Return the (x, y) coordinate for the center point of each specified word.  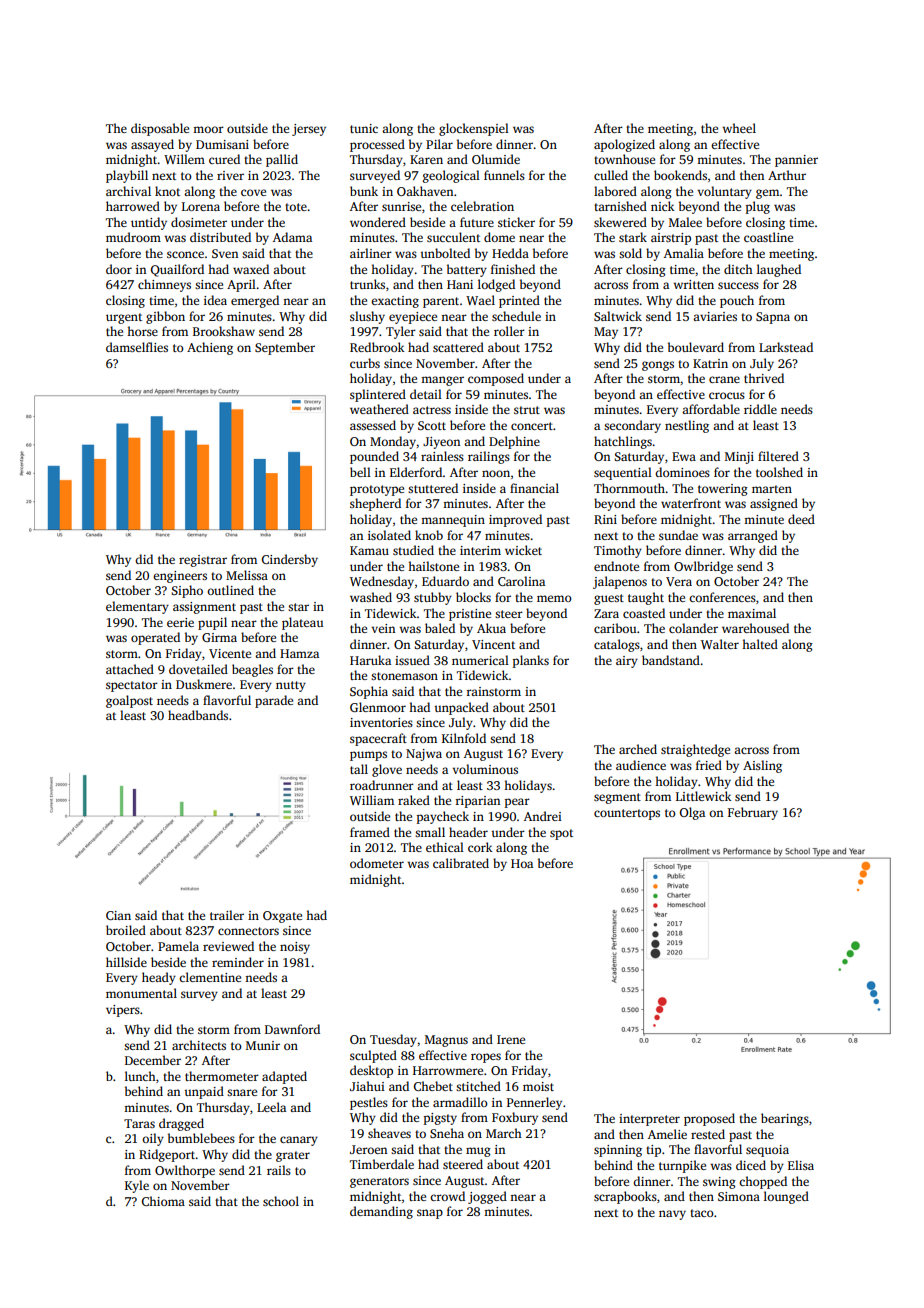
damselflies (137, 347)
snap (430, 1214)
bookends (680, 175)
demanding (381, 1212)
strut (527, 410)
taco (702, 1213)
